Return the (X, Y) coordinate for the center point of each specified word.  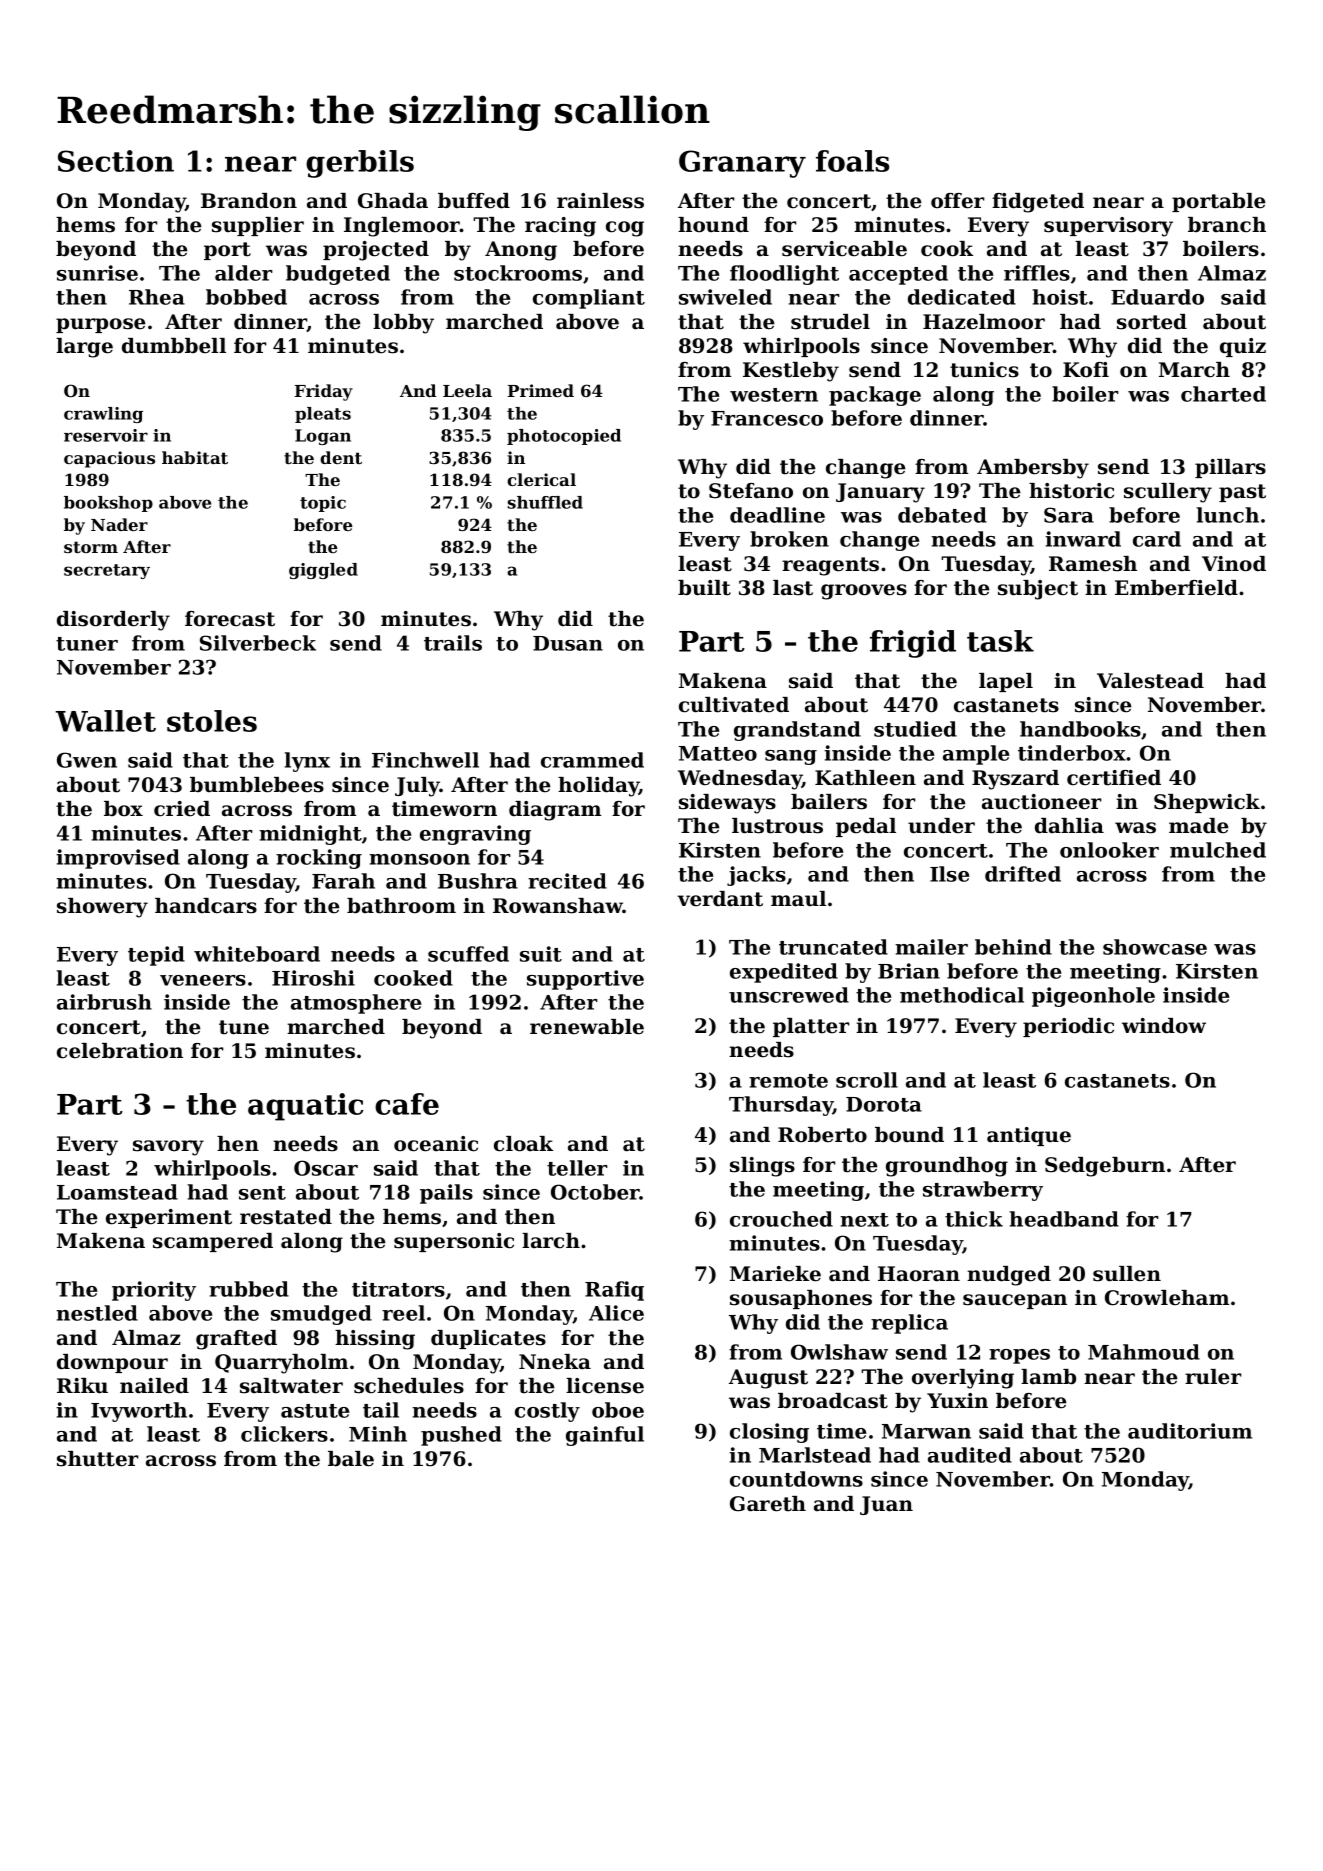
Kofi (1086, 370)
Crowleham (1167, 1298)
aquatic (305, 1107)
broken (789, 539)
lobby (403, 324)
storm (91, 547)
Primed (541, 390)
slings (762, 1167)
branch (1227, 225)
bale (351, 1459)
